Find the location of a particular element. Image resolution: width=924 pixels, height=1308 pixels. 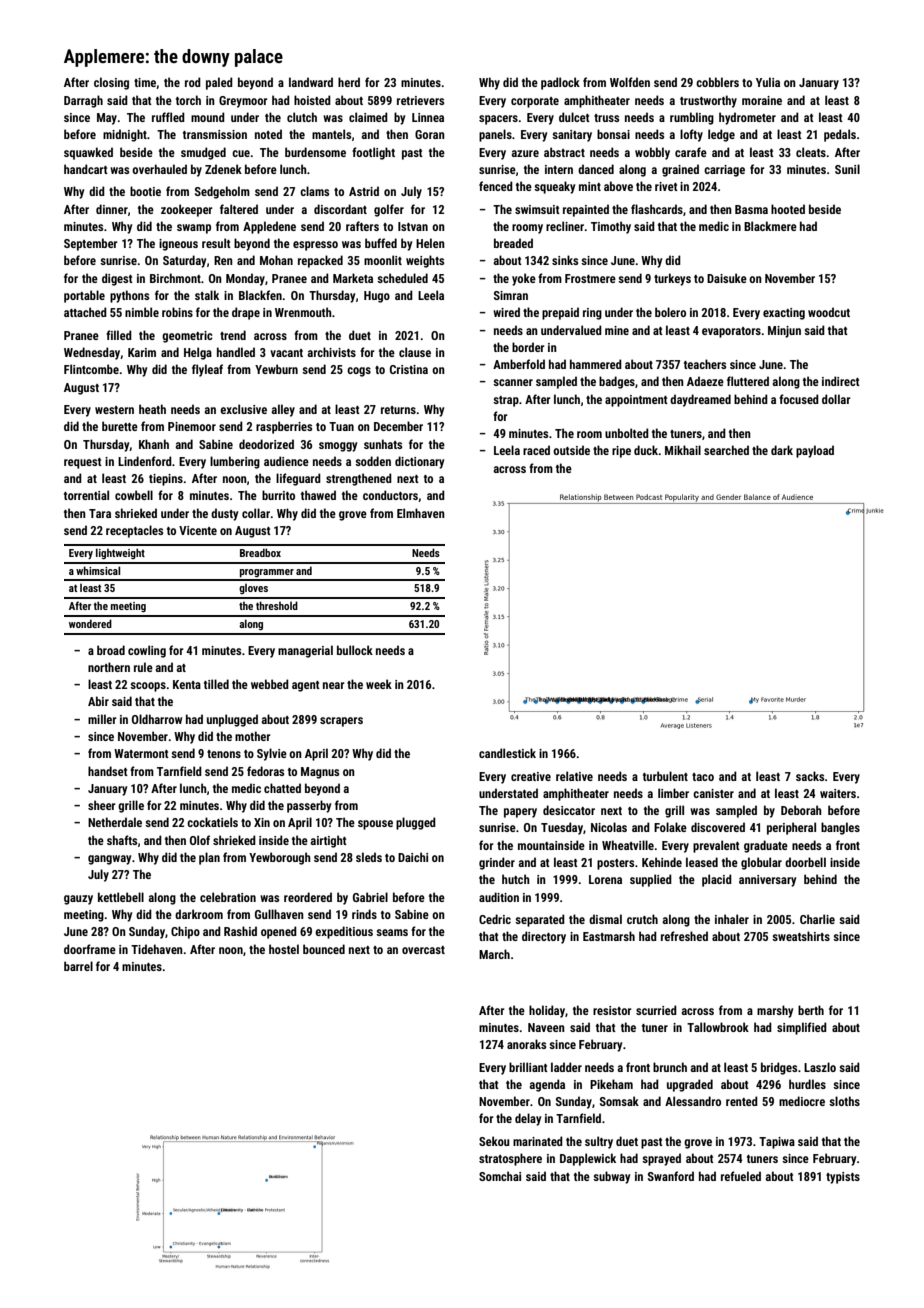

Oldharrow is located at coordinates (157, 719).
